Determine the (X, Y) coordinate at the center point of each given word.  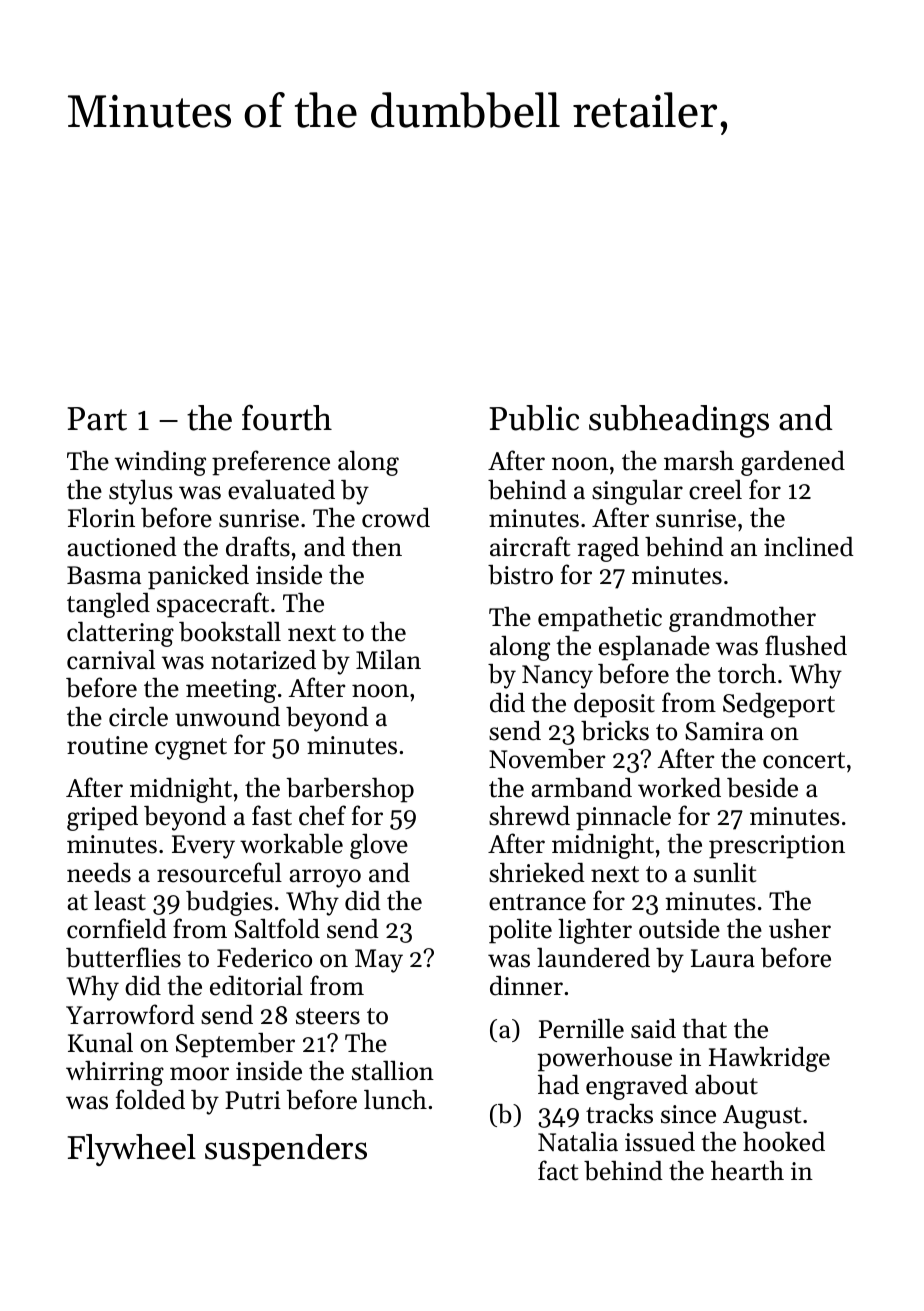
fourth (287, 418)
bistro (520, 575)
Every (203, 847)
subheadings (679, 421)
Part (97, 419)
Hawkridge (769, 1059)
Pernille (581, 1028)
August (762, 1117)
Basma (104, 575)
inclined (809, 547)
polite (520, 931)
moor (199, 1074)
